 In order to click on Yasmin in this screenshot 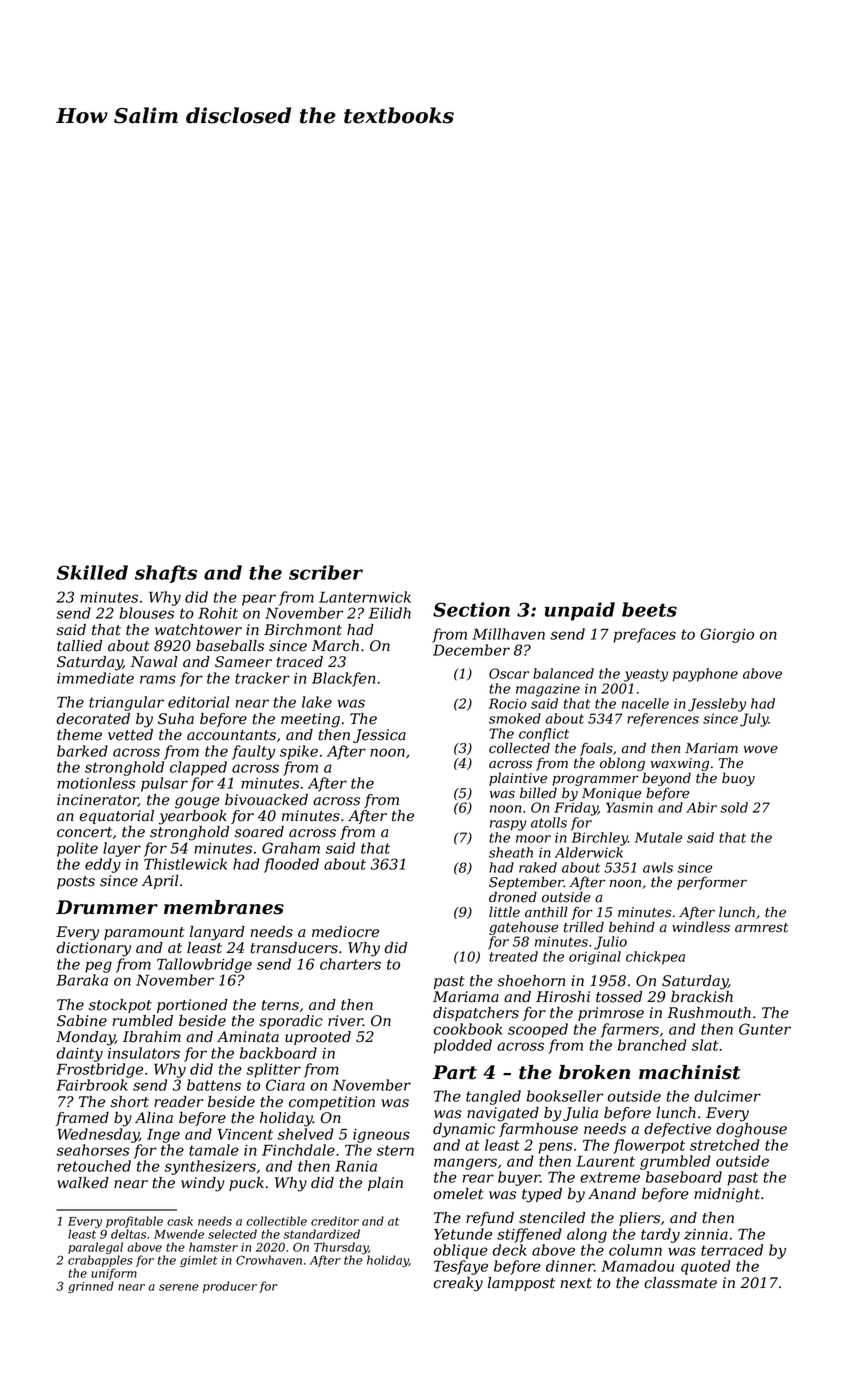, I will do `click(629, 807)`.
